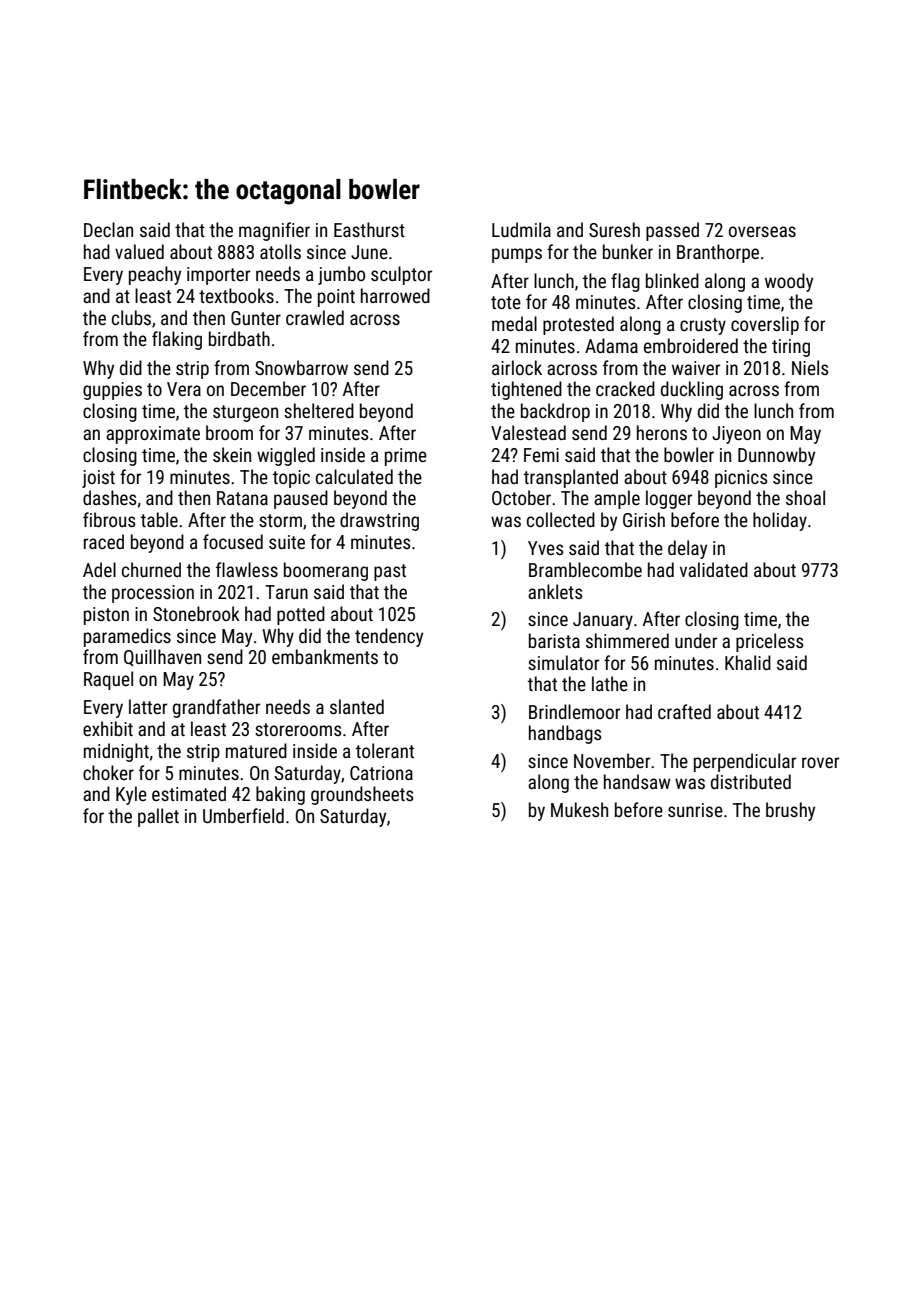 Image resolution: width=924 pixels, height=1311 pixels. Describe the element at coordinates (780, 521) in the document. I see `holiday` at that location.
